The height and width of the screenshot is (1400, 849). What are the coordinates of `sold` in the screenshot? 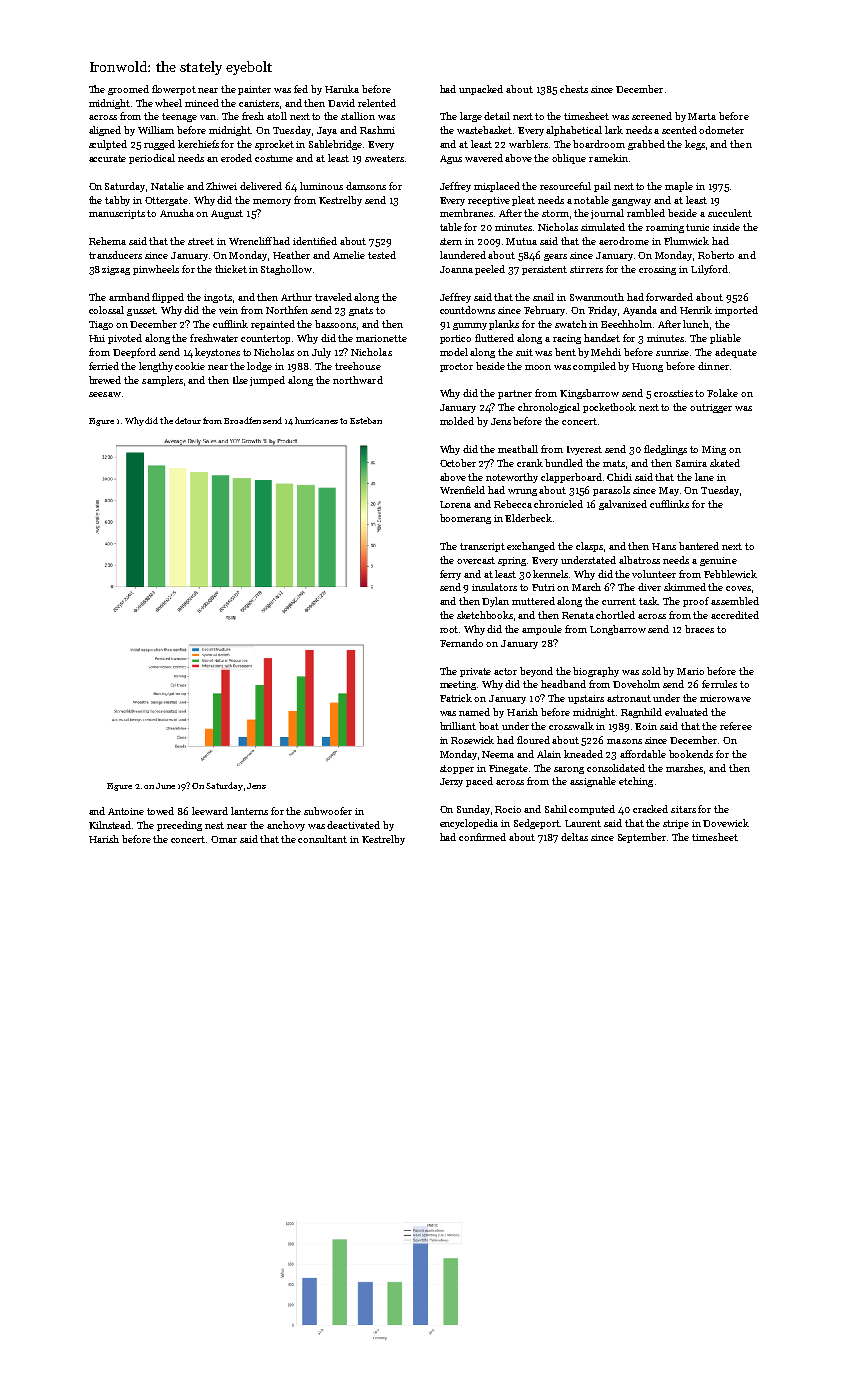 It's located at (651, 671).
